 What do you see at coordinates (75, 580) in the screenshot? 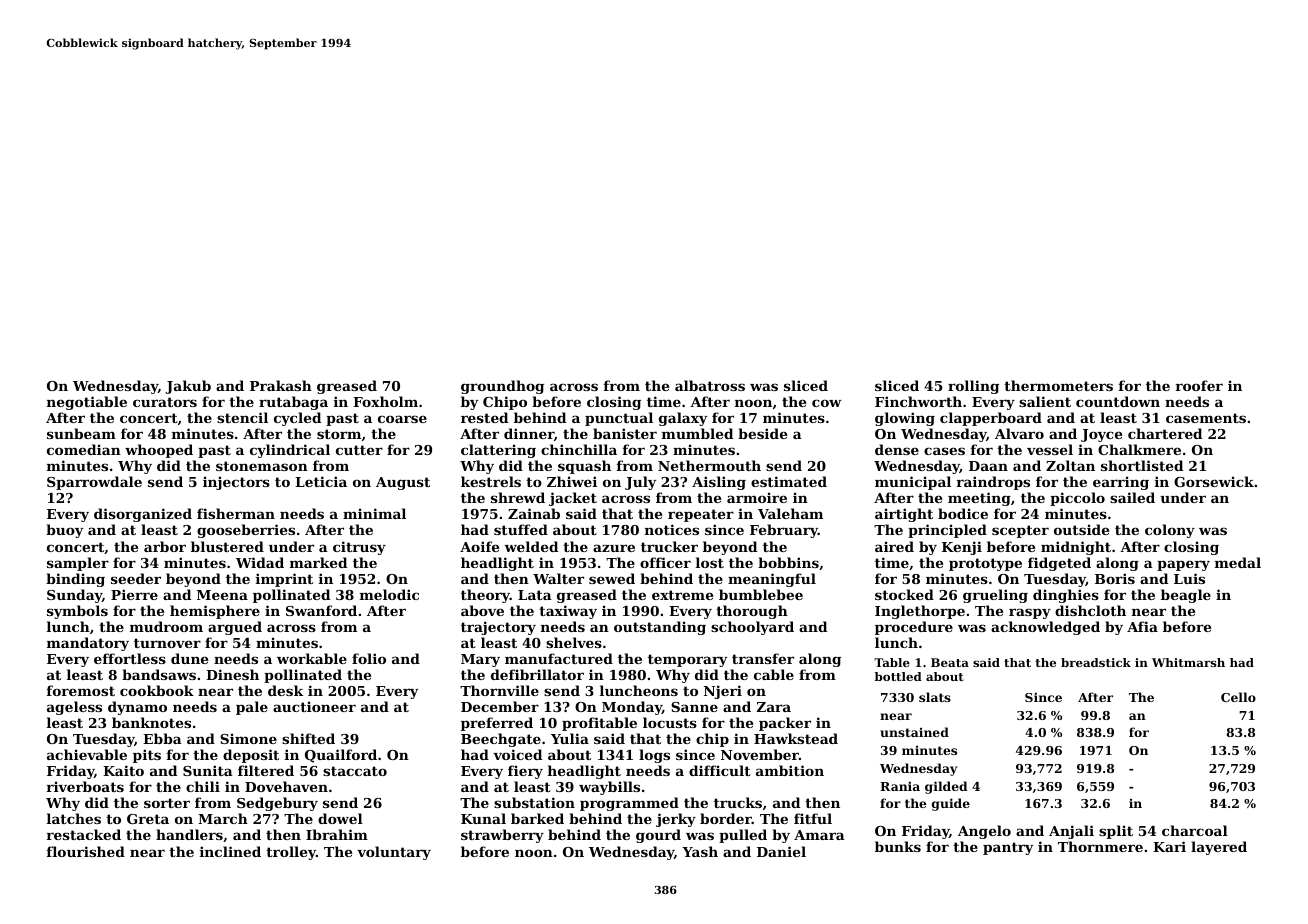
I see `binding` at bounding box center [75, 580].
